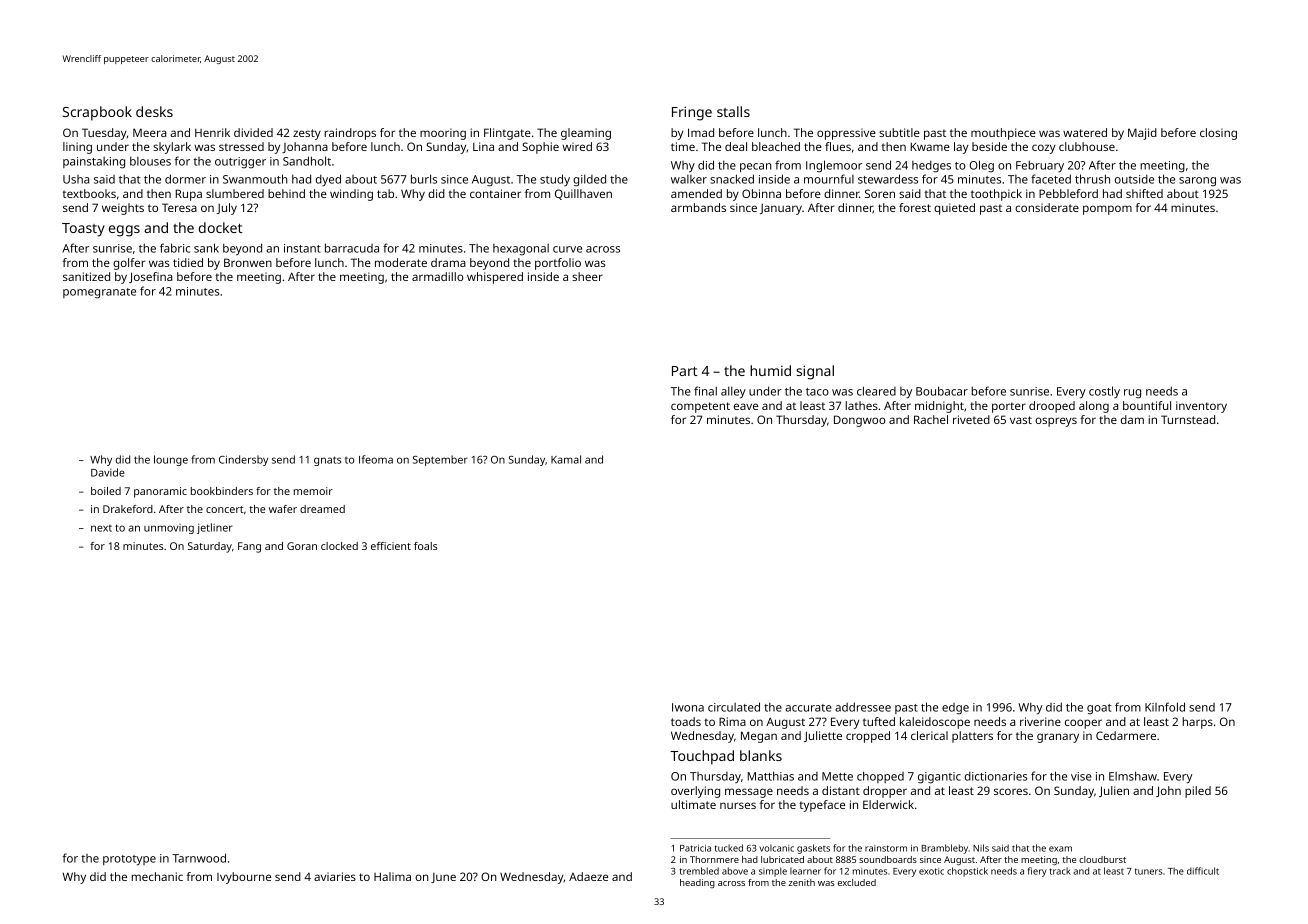 Image resolution: width=1308 pixels, height=924 pixels. I want to click on aviaries, so click(335, 876).
